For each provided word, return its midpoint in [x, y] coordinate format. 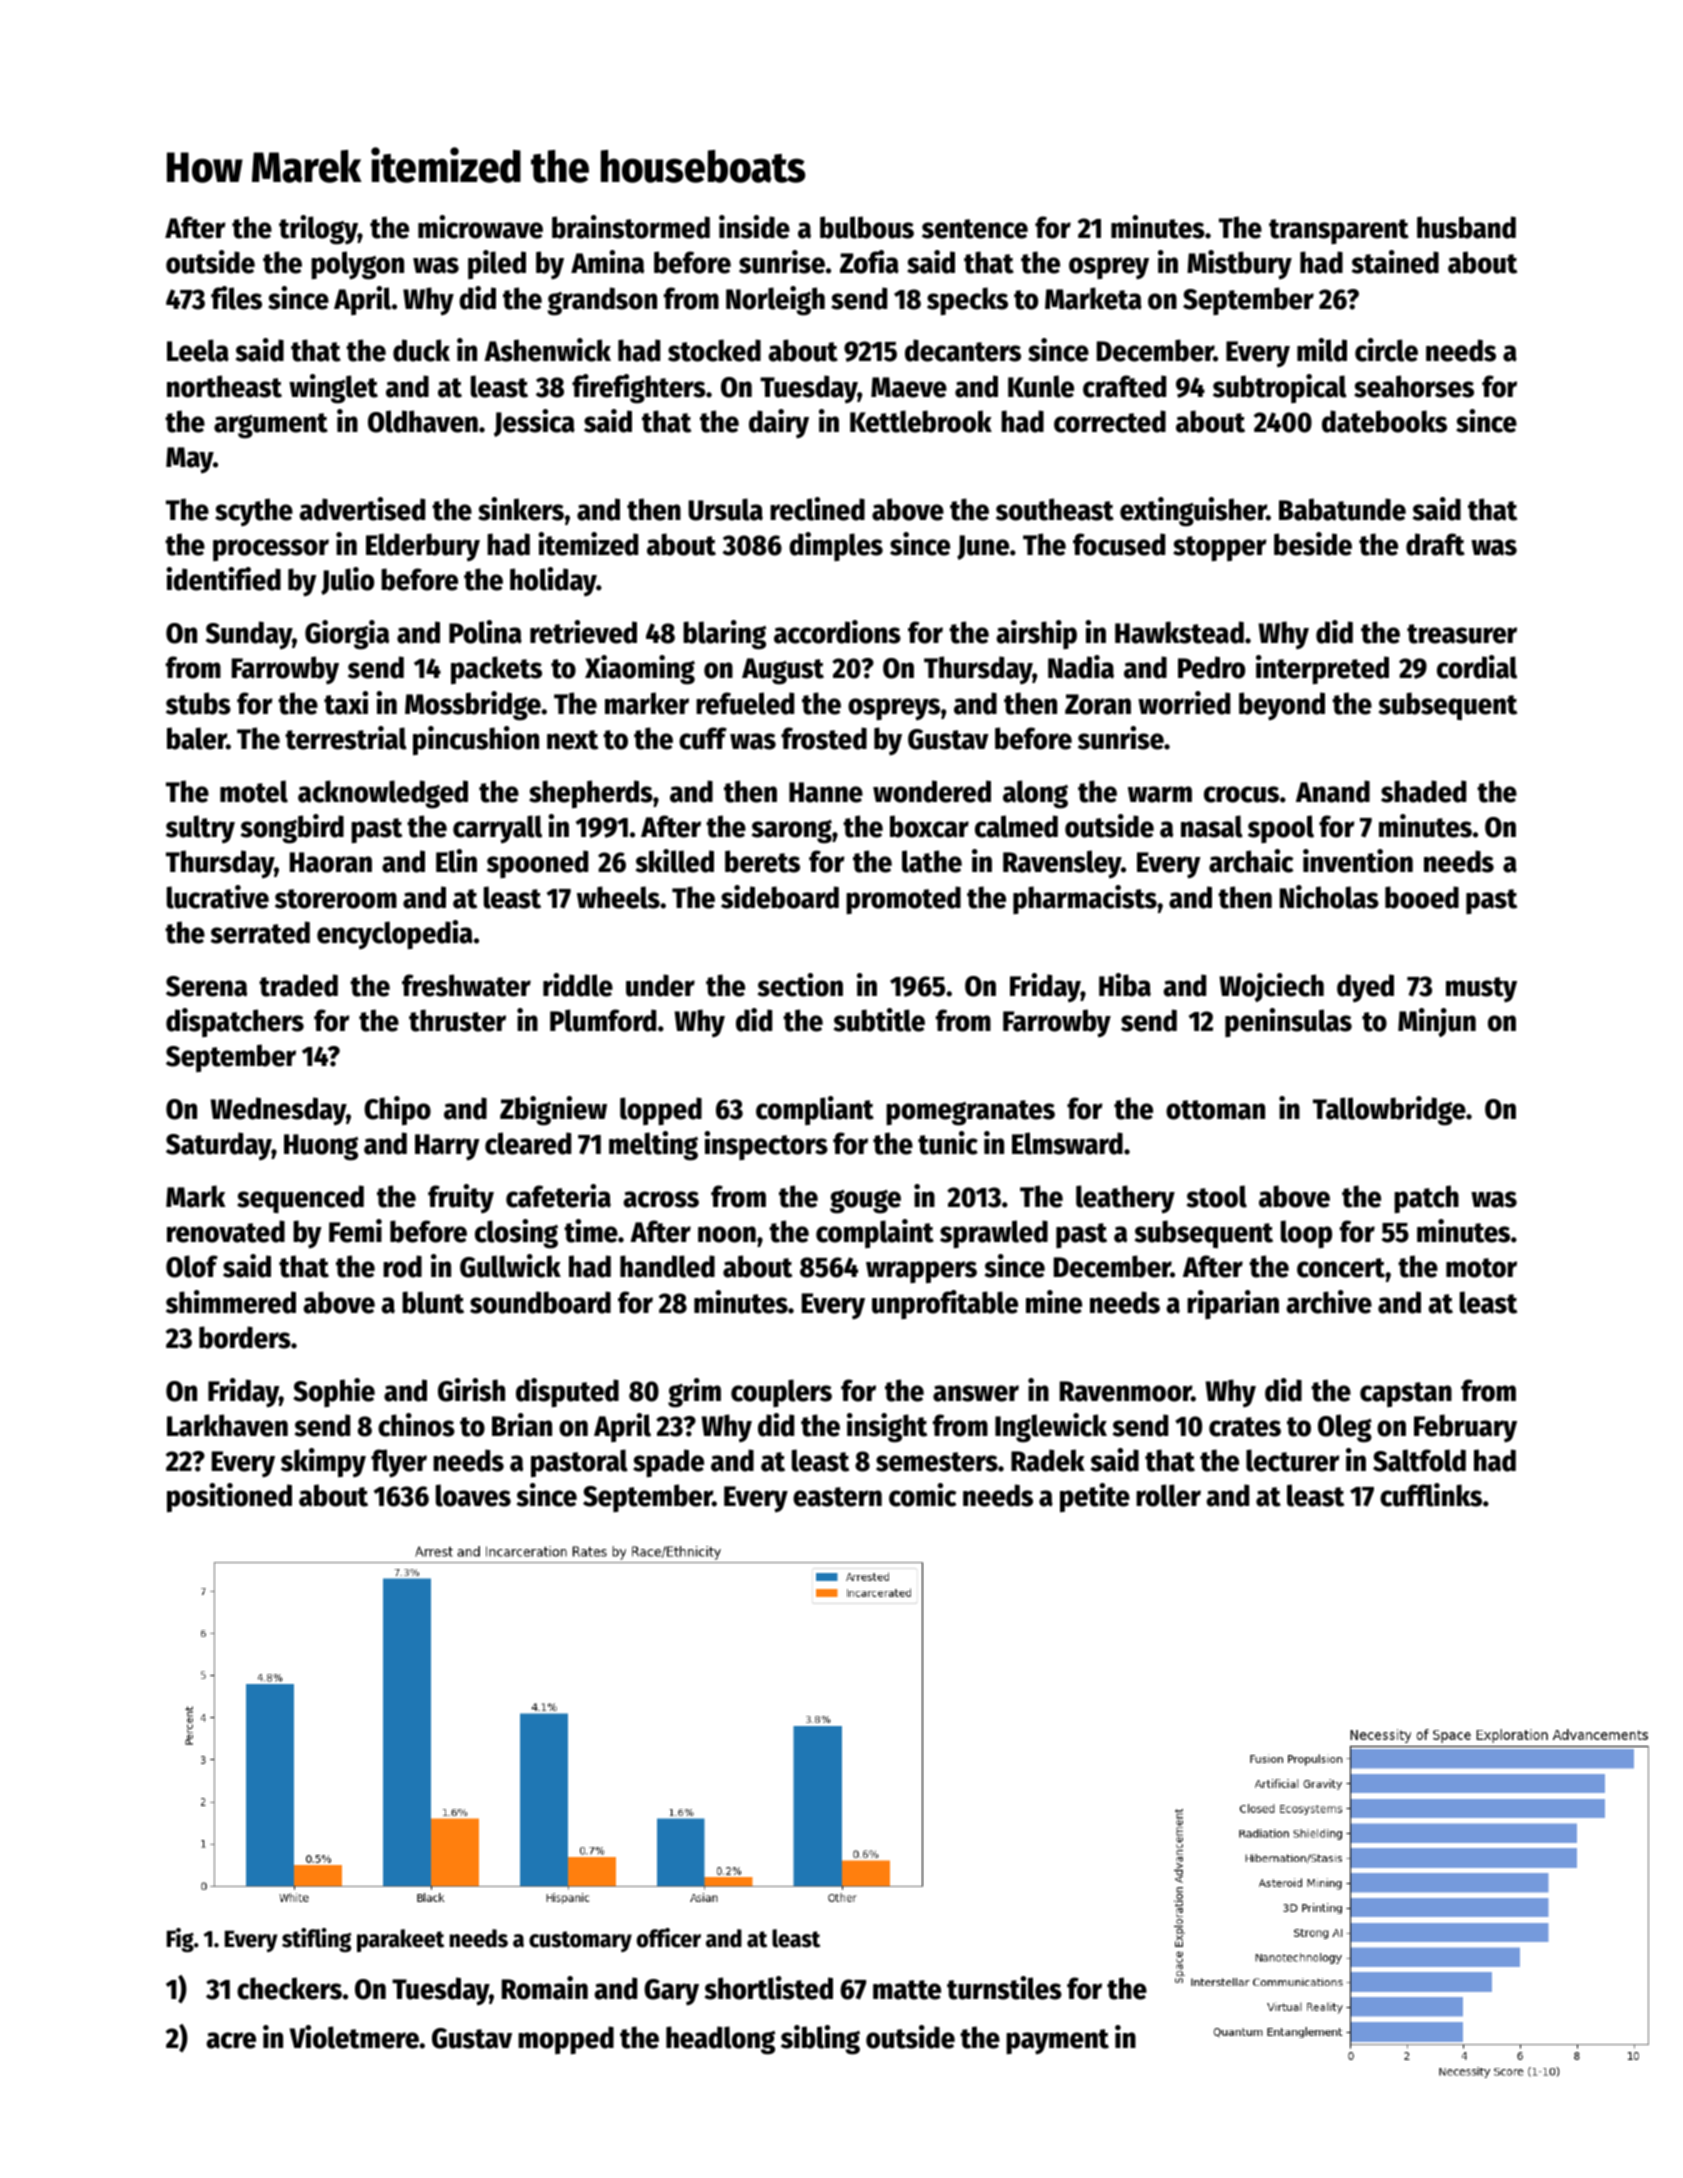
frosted [824, 738]
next [572, 740]
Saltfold [1419, 1460]
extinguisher [1193, 512]
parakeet [400, 1940]
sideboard [780, 897]
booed [1422, 897]
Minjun [1437, 1022]
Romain [545, 1988]
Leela [198, 350]
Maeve [909, 387]
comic [923, 1495]
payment [1057, 2042]
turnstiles [1004, 1988]
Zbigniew [553, 1111]
